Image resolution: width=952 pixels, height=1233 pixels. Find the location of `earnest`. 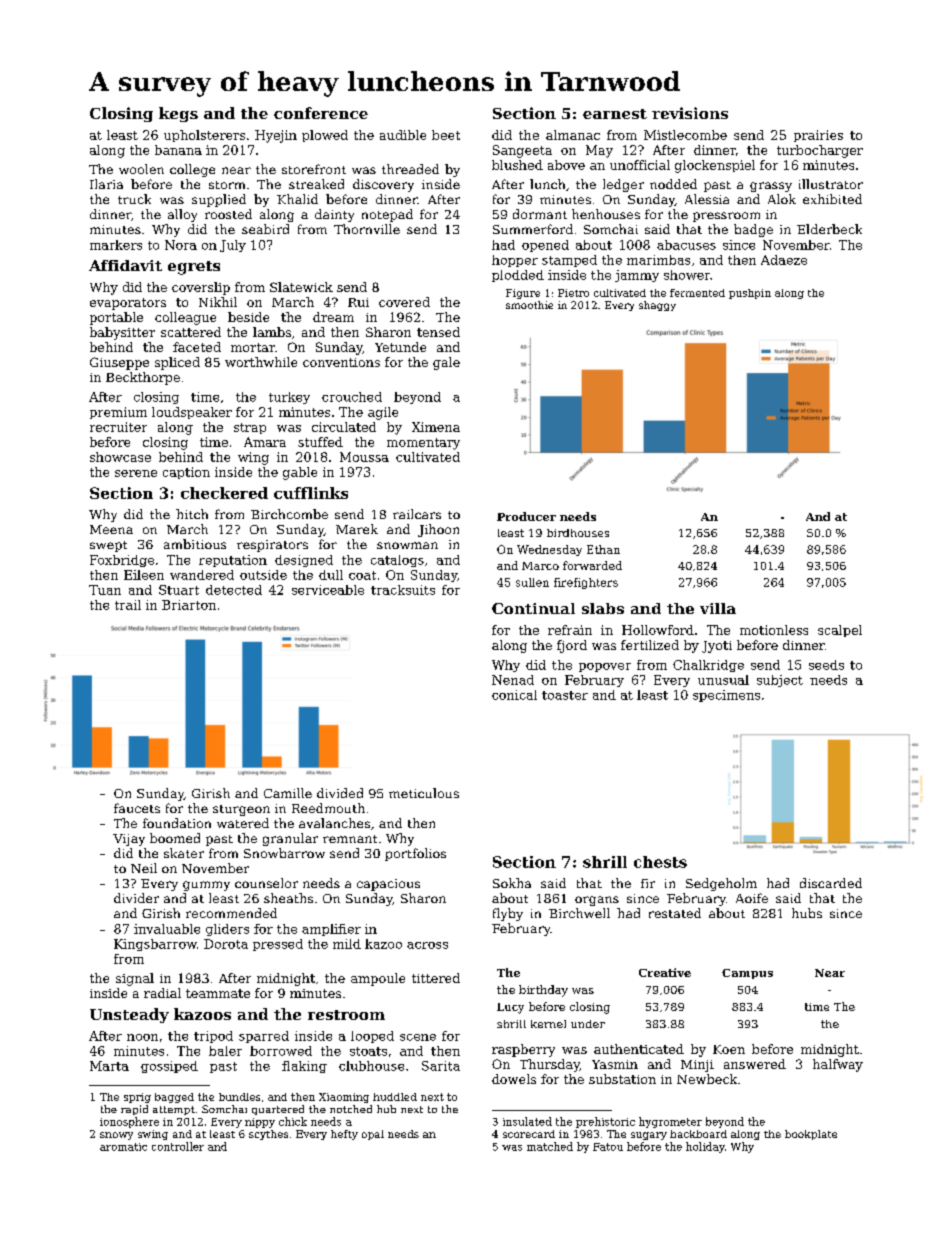

earnest is located at coordinates (615, 114).
